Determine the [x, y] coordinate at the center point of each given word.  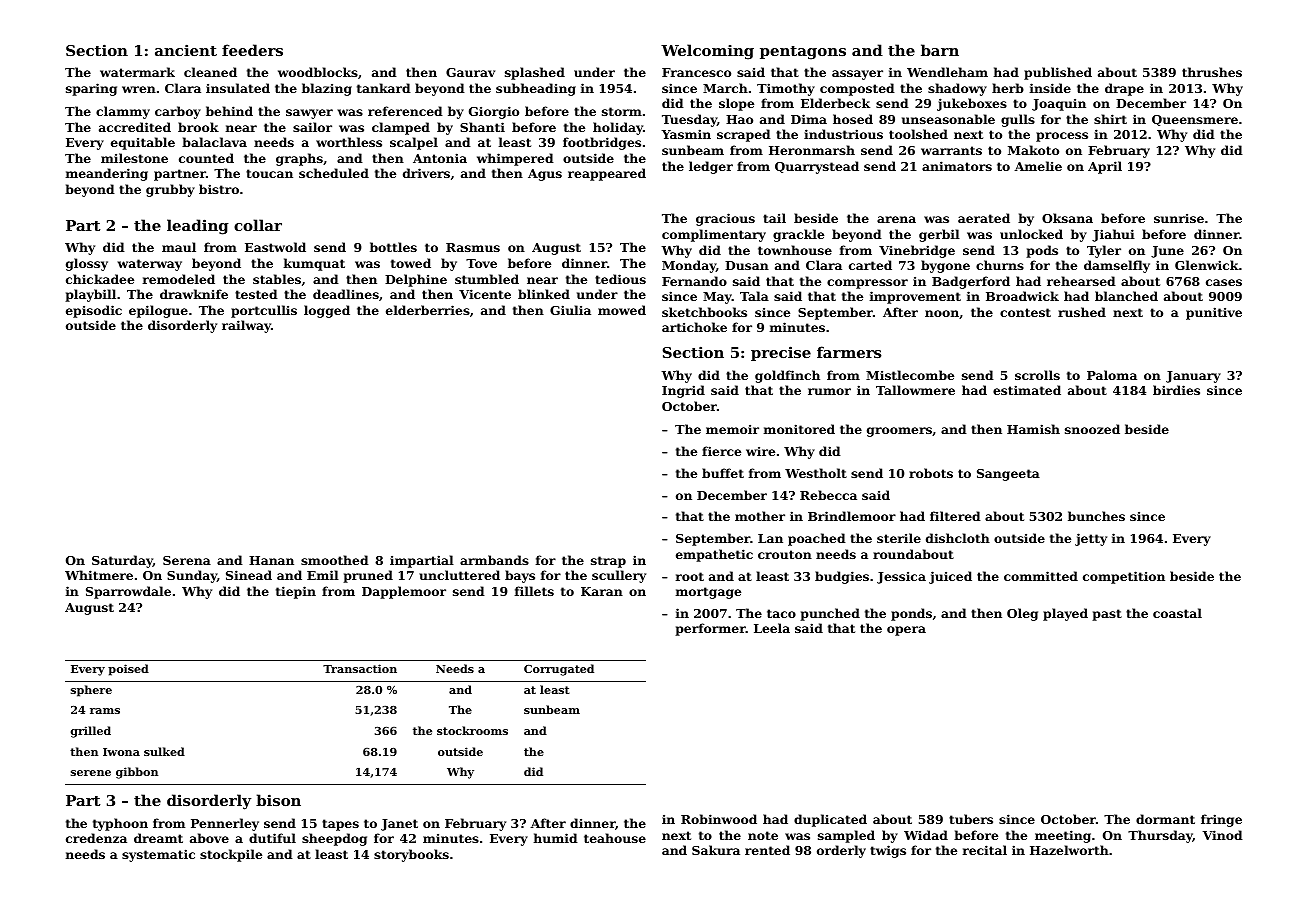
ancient [186, 50]
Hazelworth [1069, 850]
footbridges [602, 143]
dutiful [272, 838]
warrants [951, 150]
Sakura [716, 850]
